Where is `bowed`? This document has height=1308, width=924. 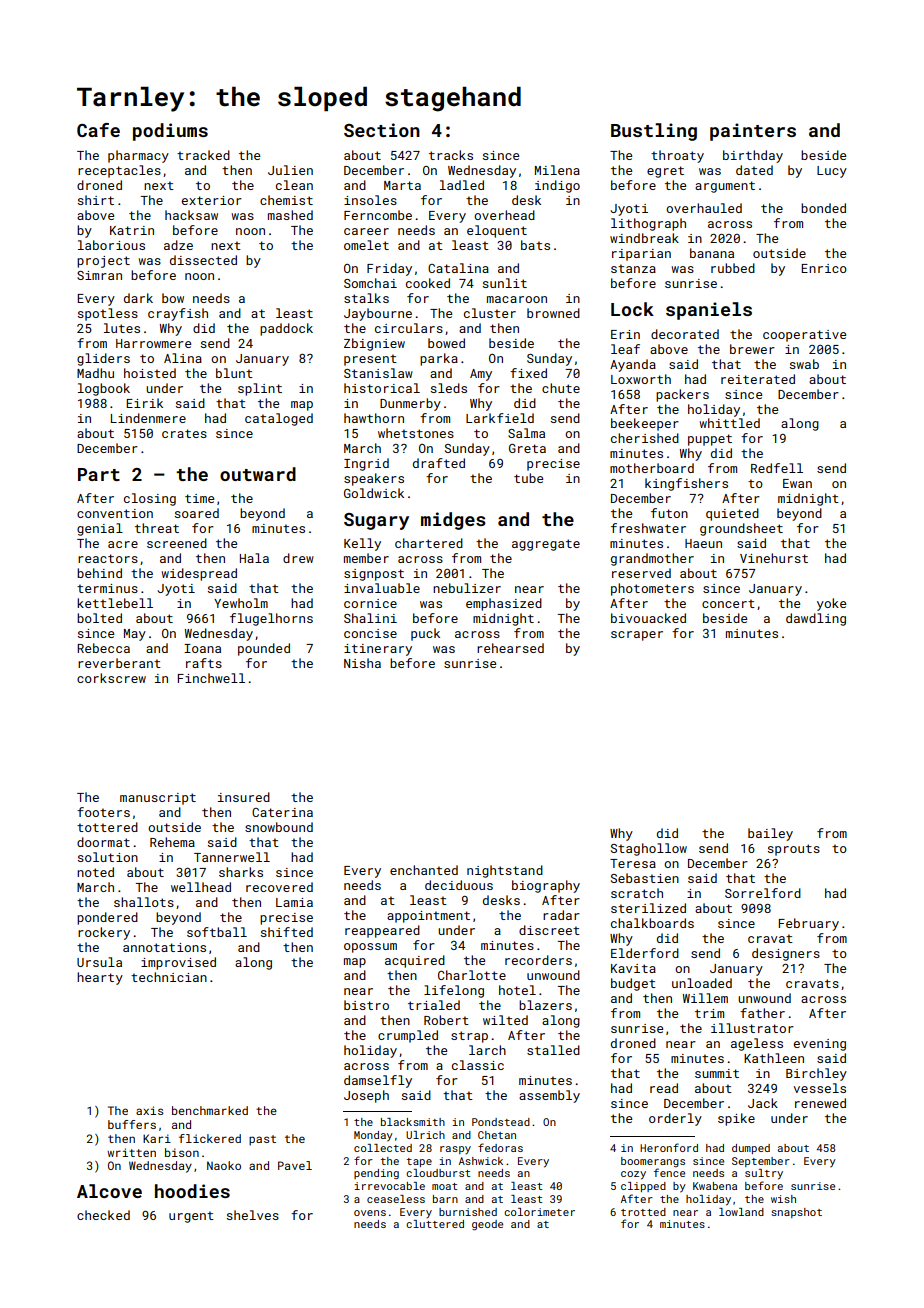
bowed is located at coordinates (446, 343).
